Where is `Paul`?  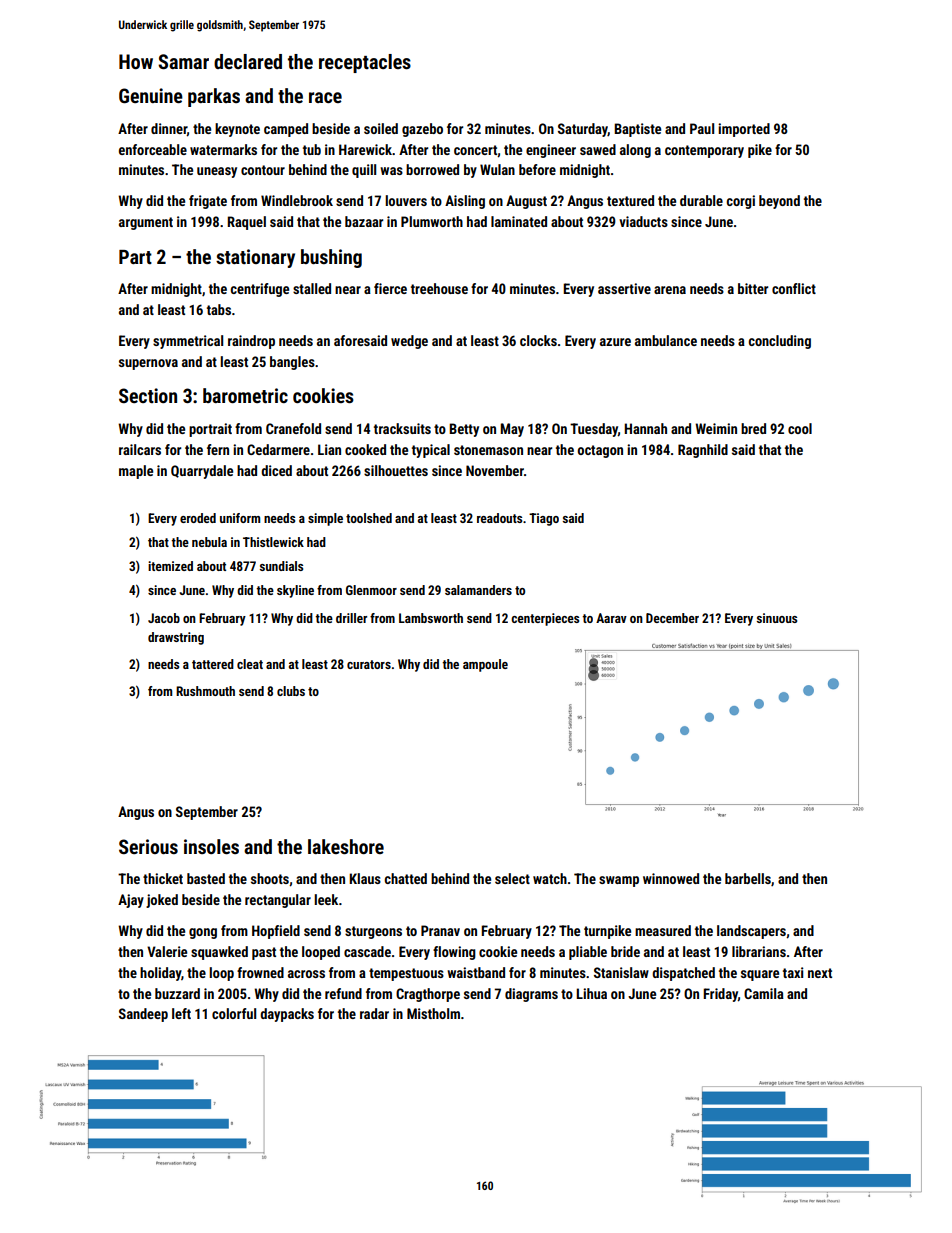 Paul is located at coordinates (702, 128).
